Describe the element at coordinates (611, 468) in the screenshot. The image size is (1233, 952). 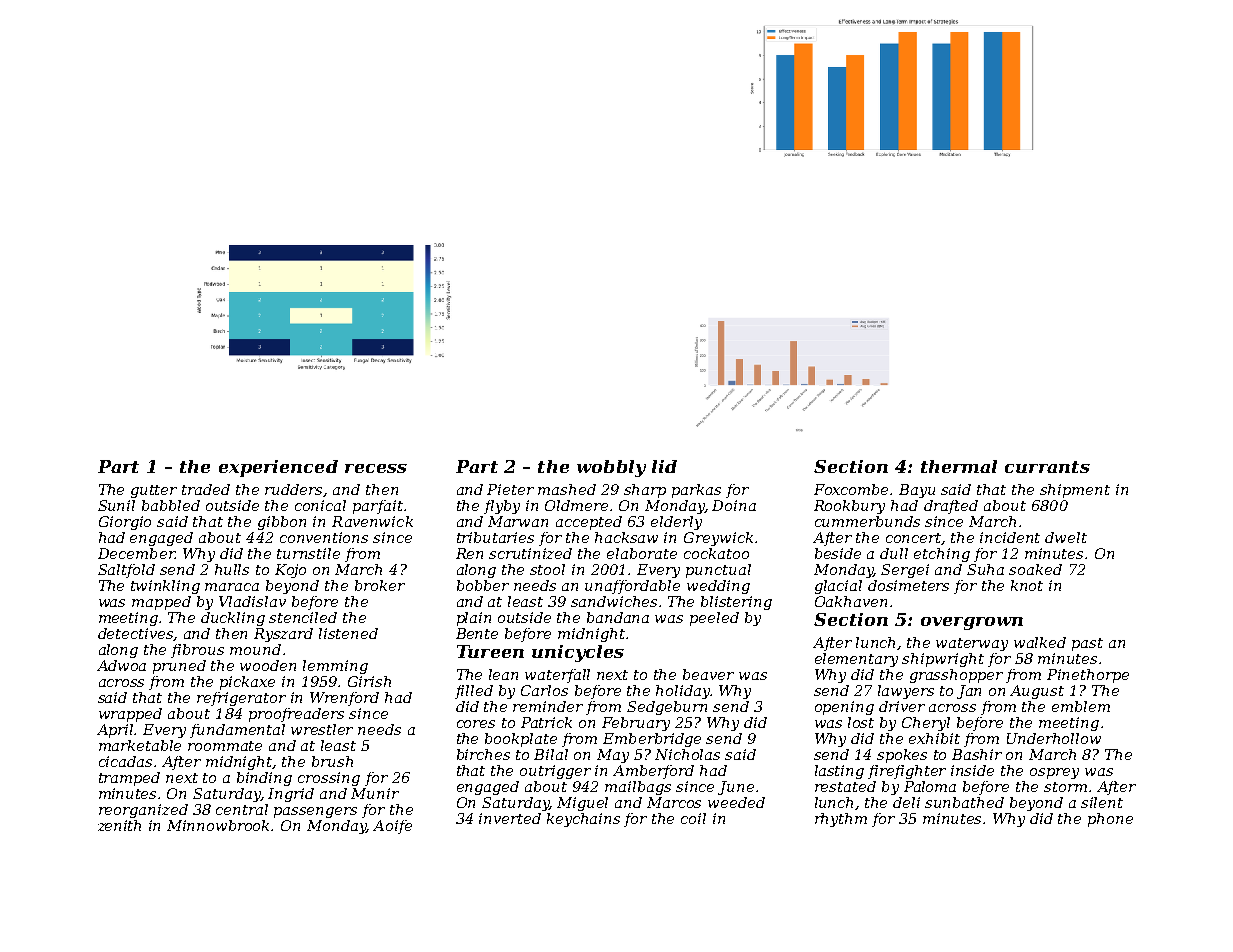
I see `wobbly` at that location.
